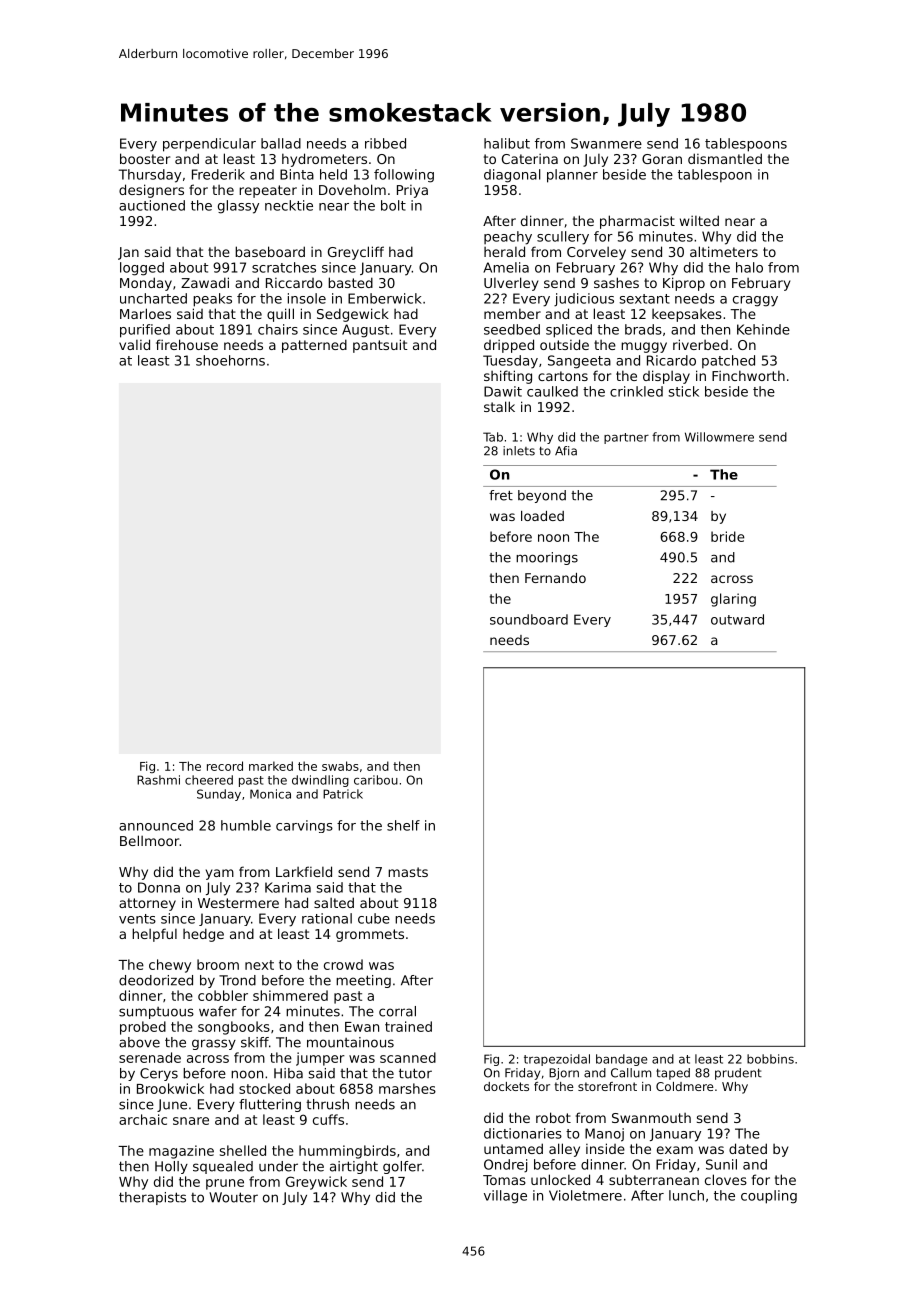 The height and width of the screenshot is (1308, 924). What do you see at coordinates (737, 619) in the screenshot?
I see `outward` at bounding box center [737, 619].
